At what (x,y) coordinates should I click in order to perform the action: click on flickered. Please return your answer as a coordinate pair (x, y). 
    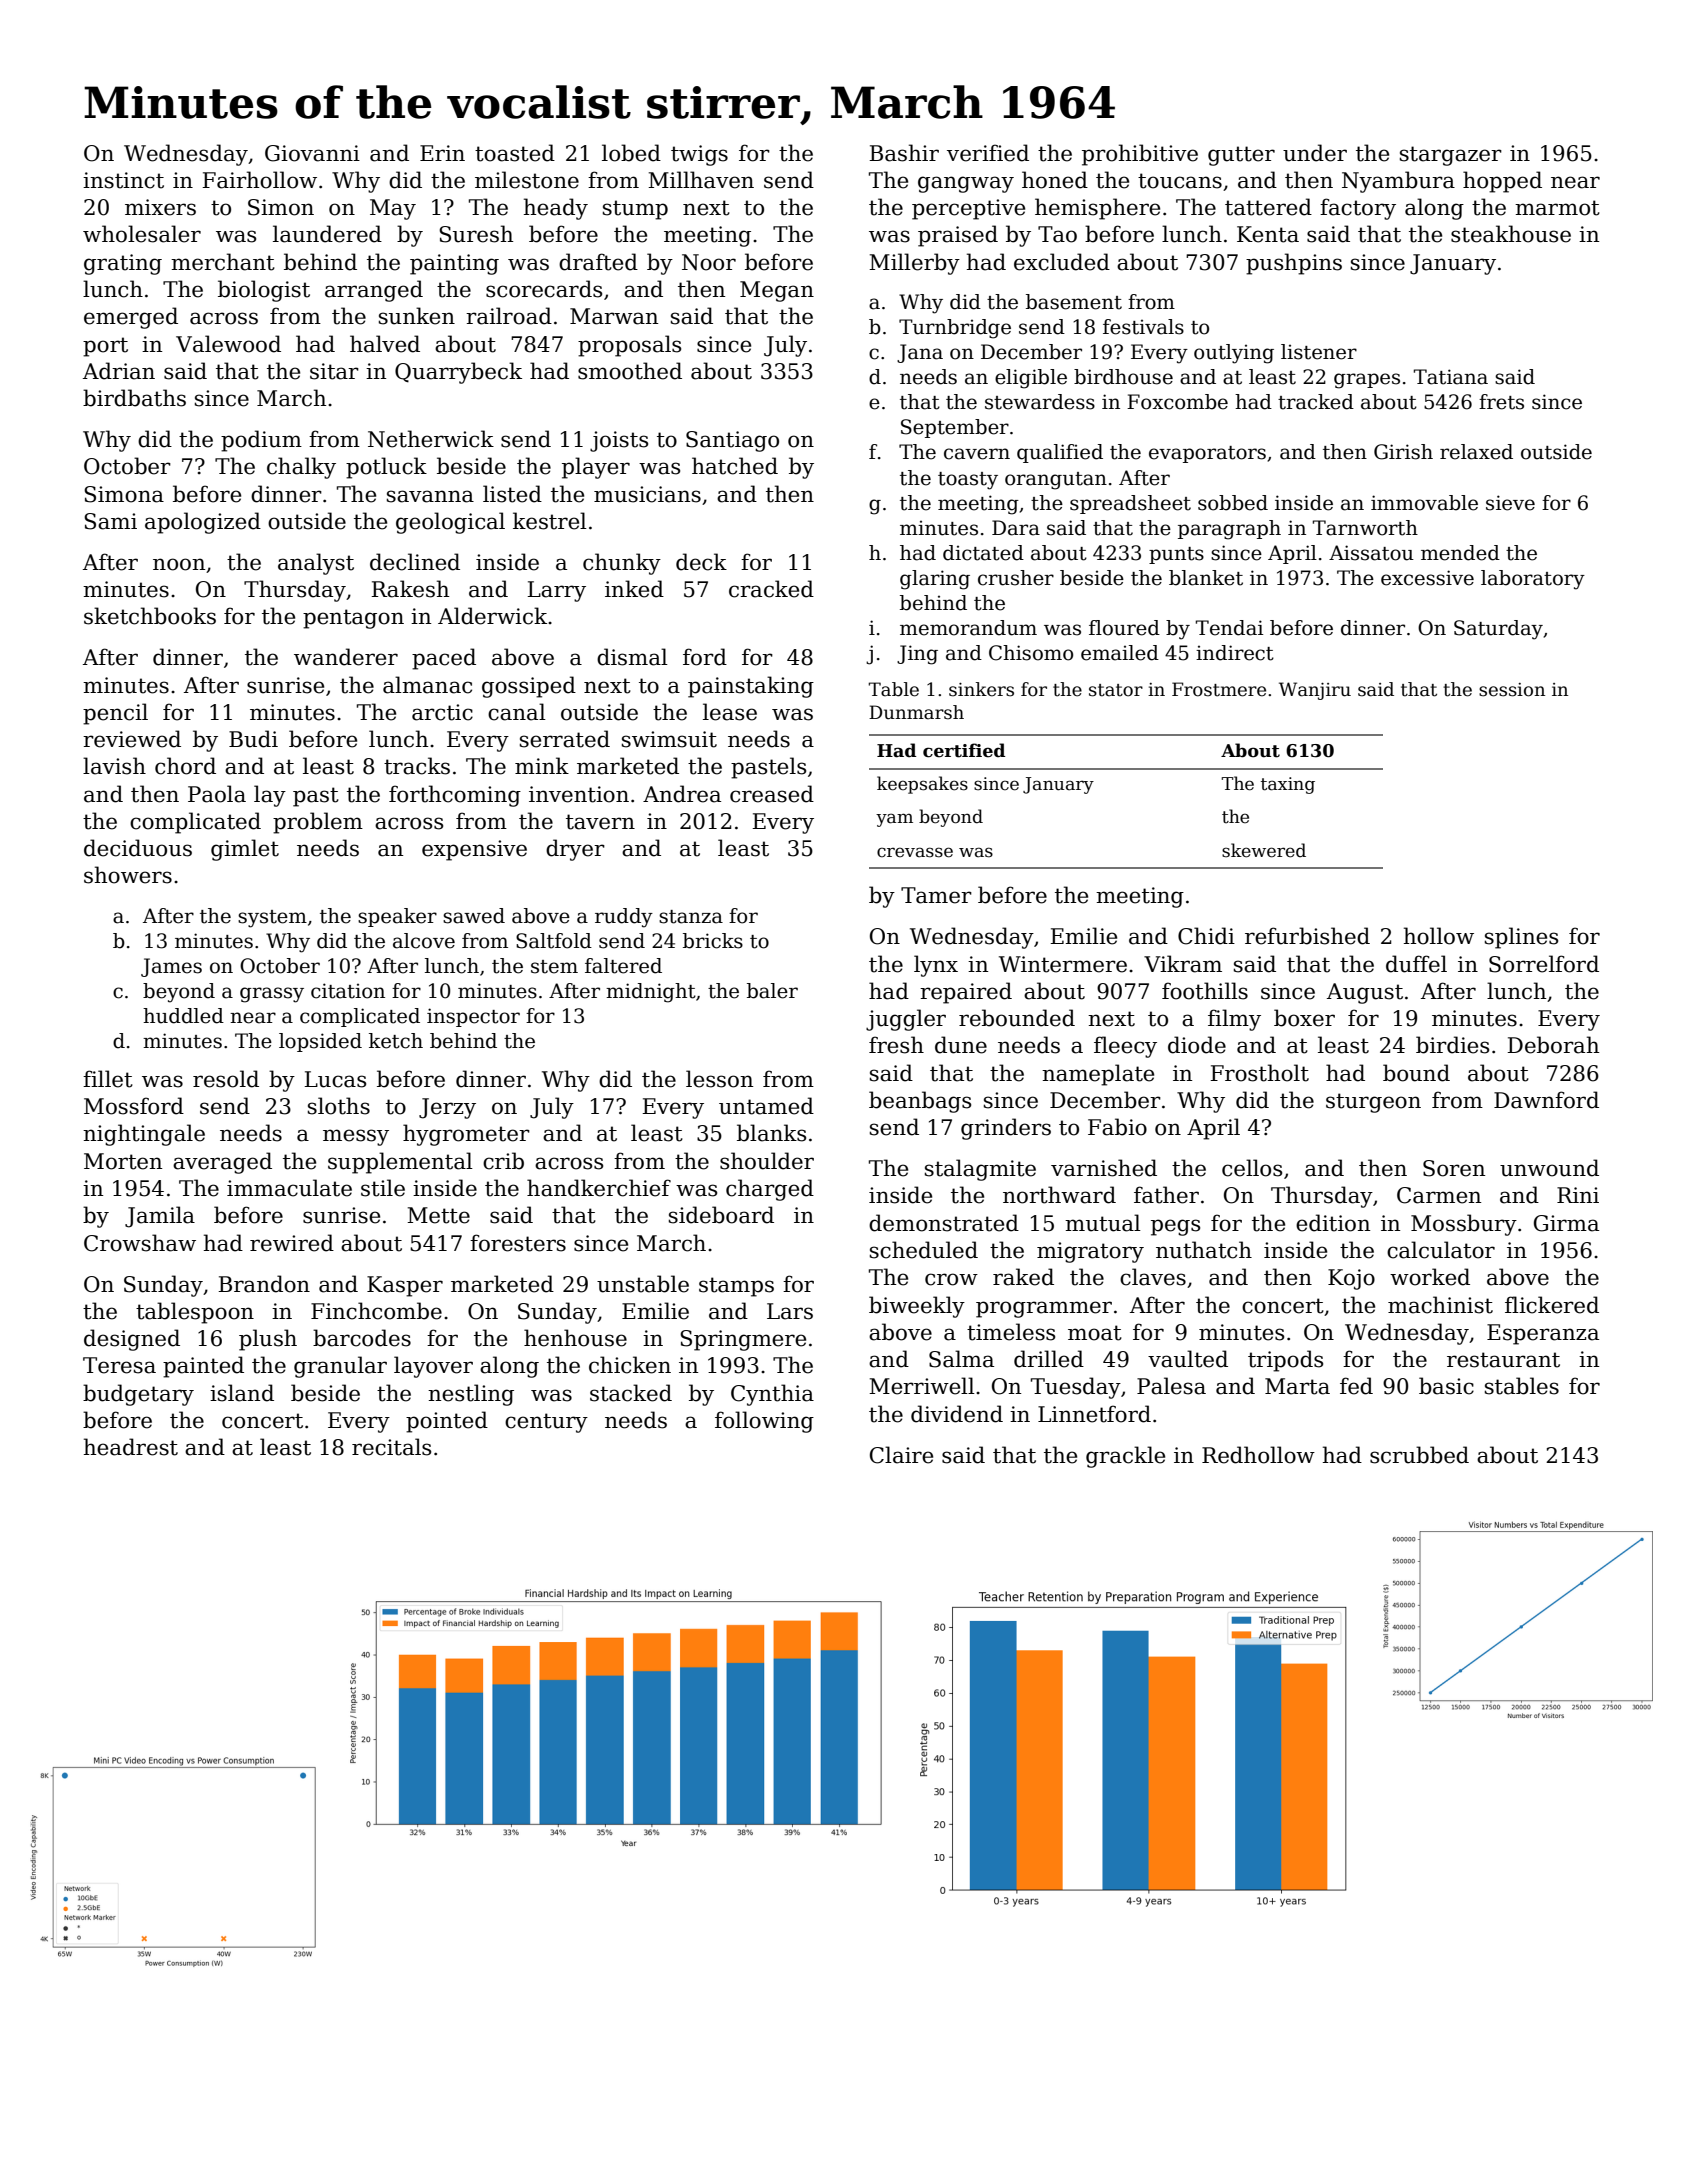
    Looking at the image, I should click on (1552, 1305).
